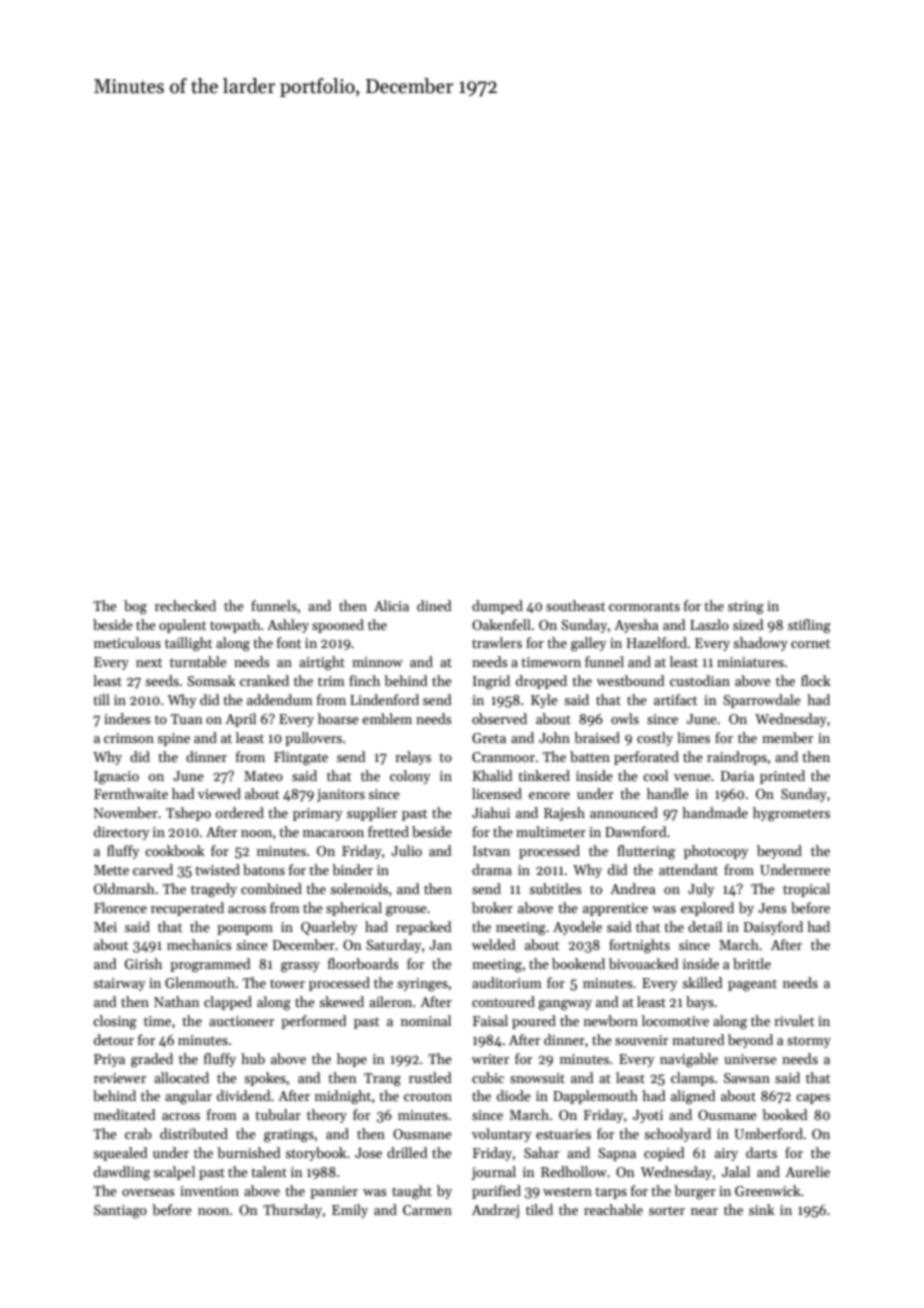  What do you see at coordinates (288, 626) in the page?
I see `Ashley` at bounding box center [288, 626].
